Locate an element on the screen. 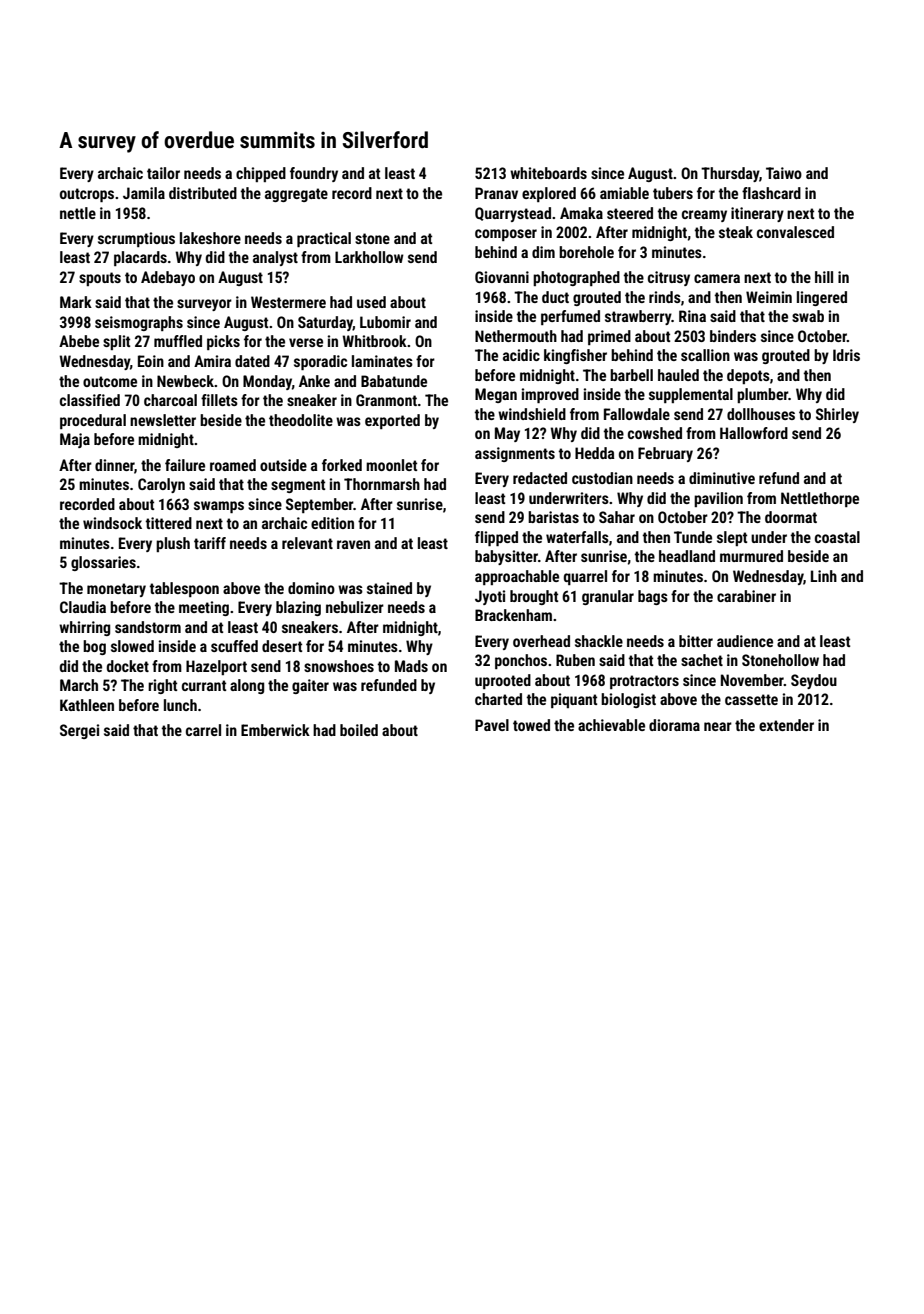  laminates is located at coordinates (382, 361).
